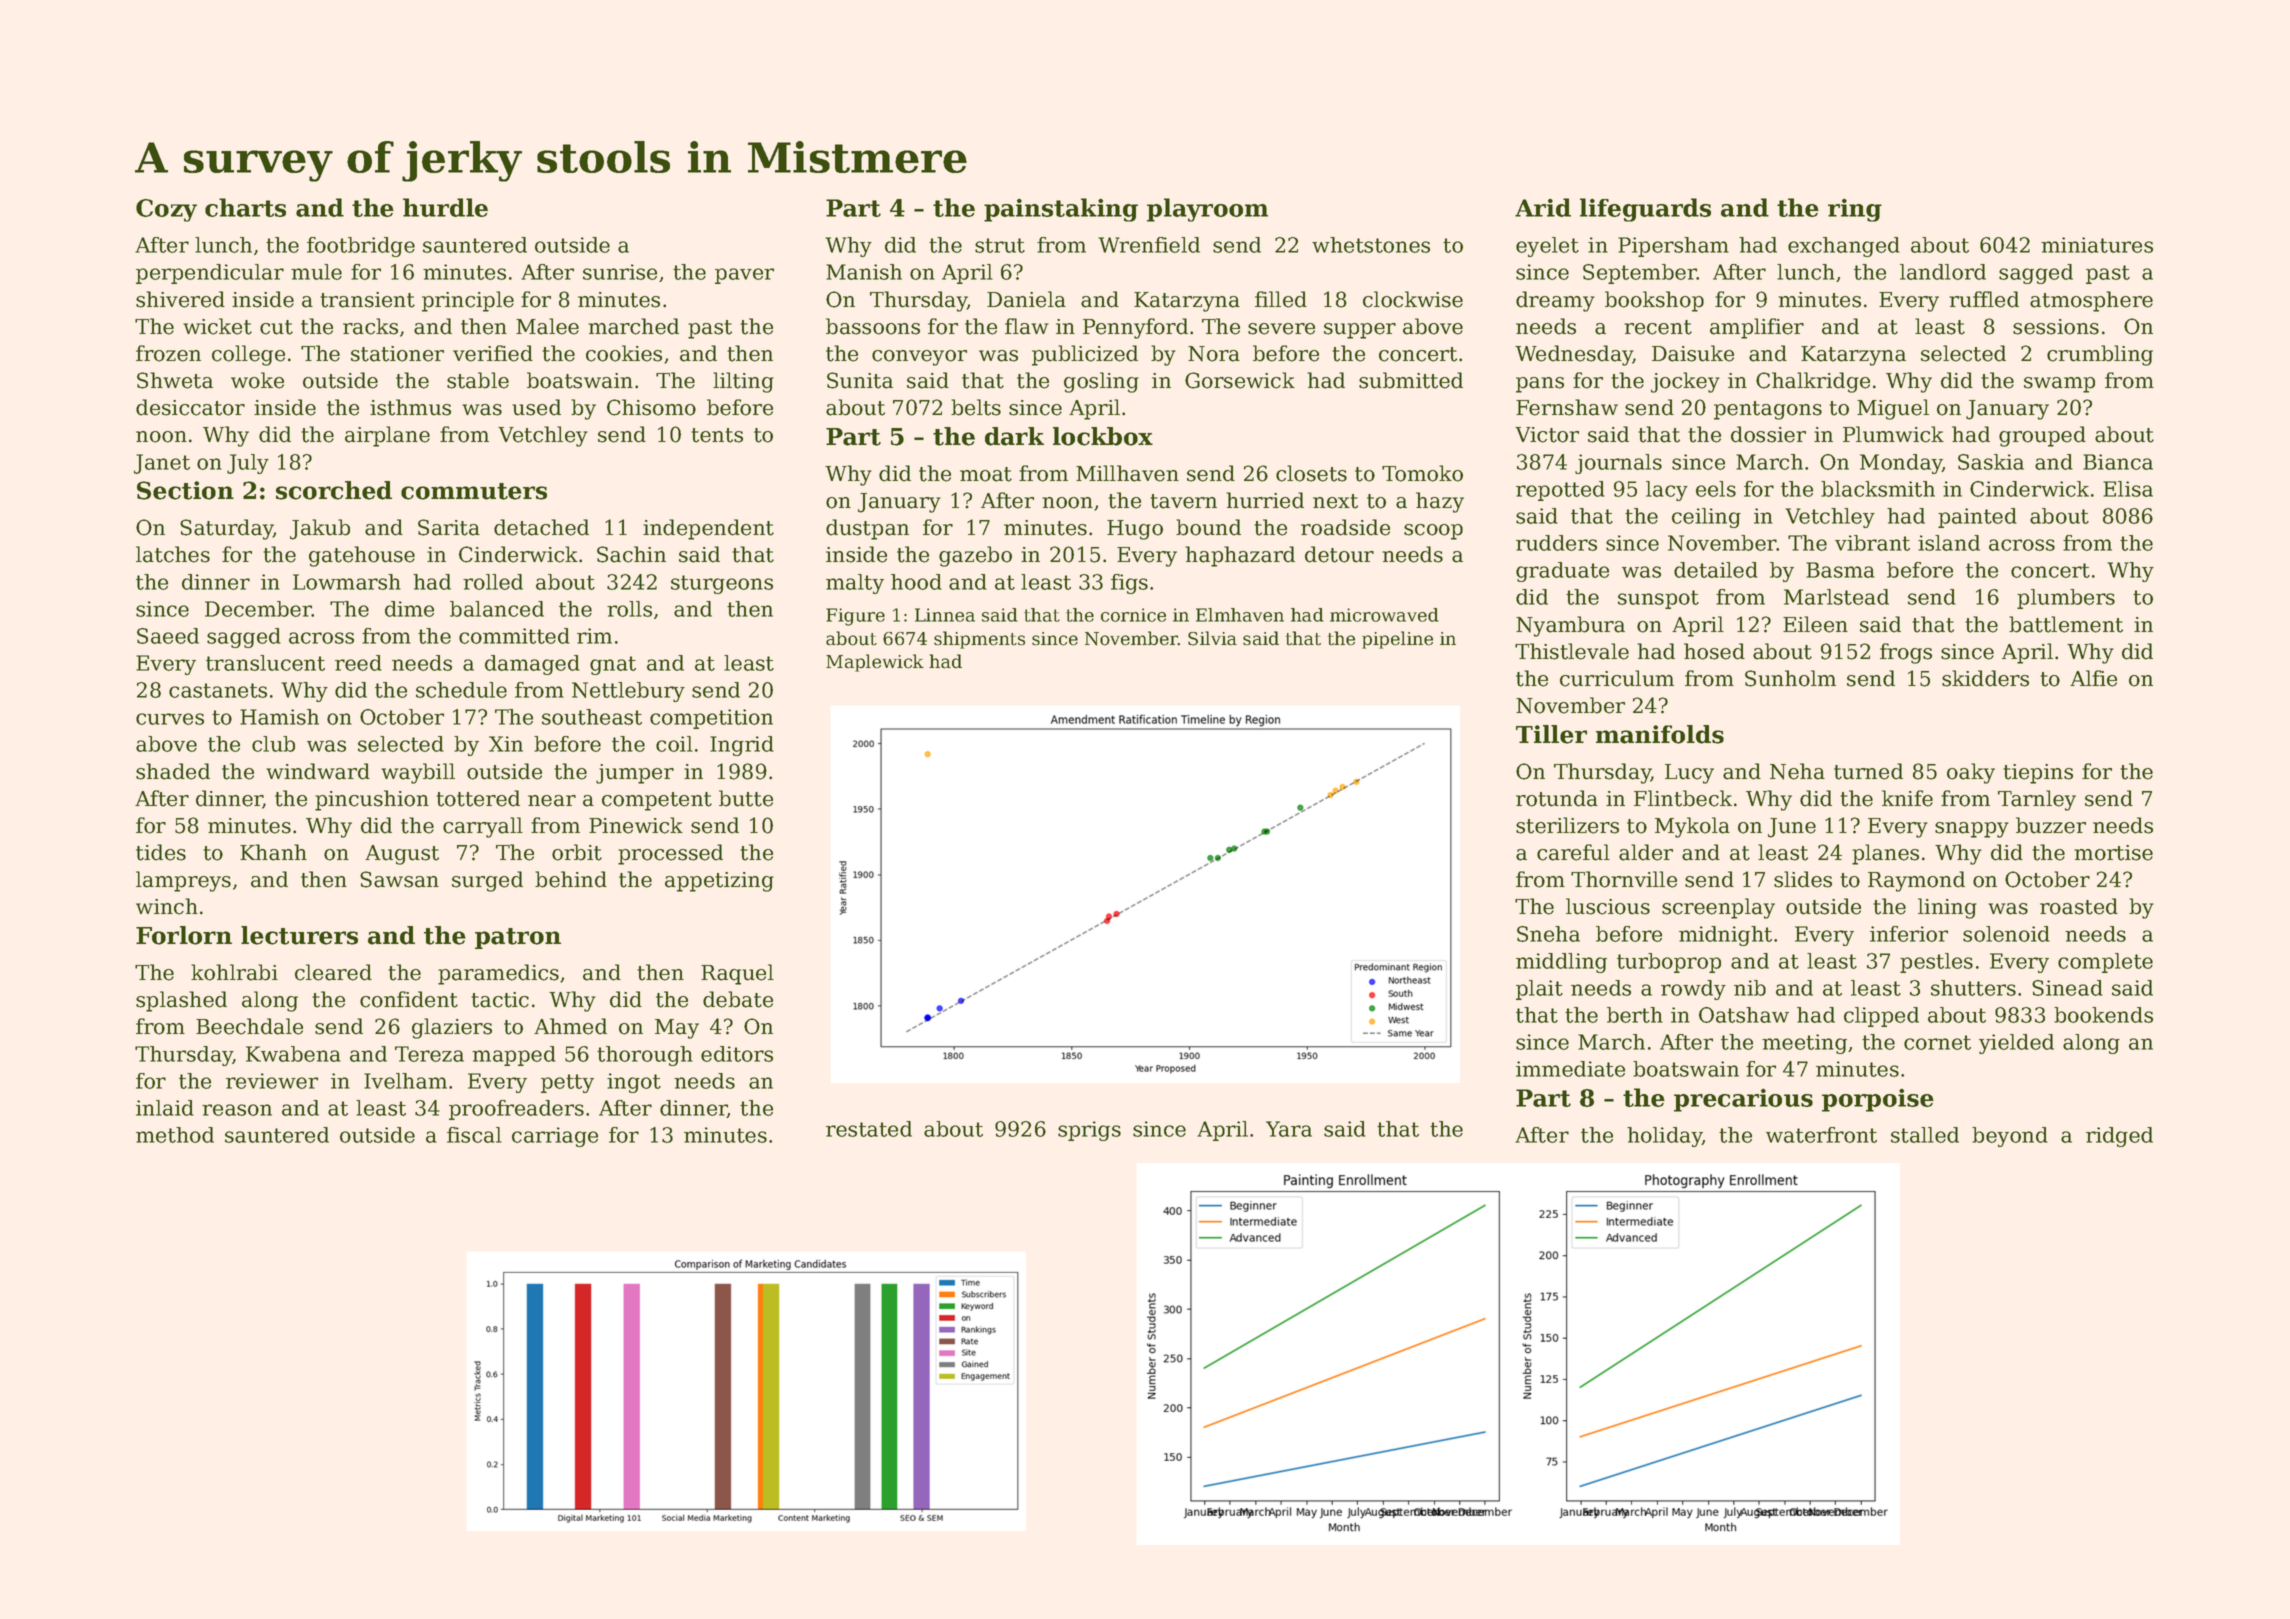 The height and width of the page is (1619, 2290). I want to click on roasted, so click(2079, 906).
